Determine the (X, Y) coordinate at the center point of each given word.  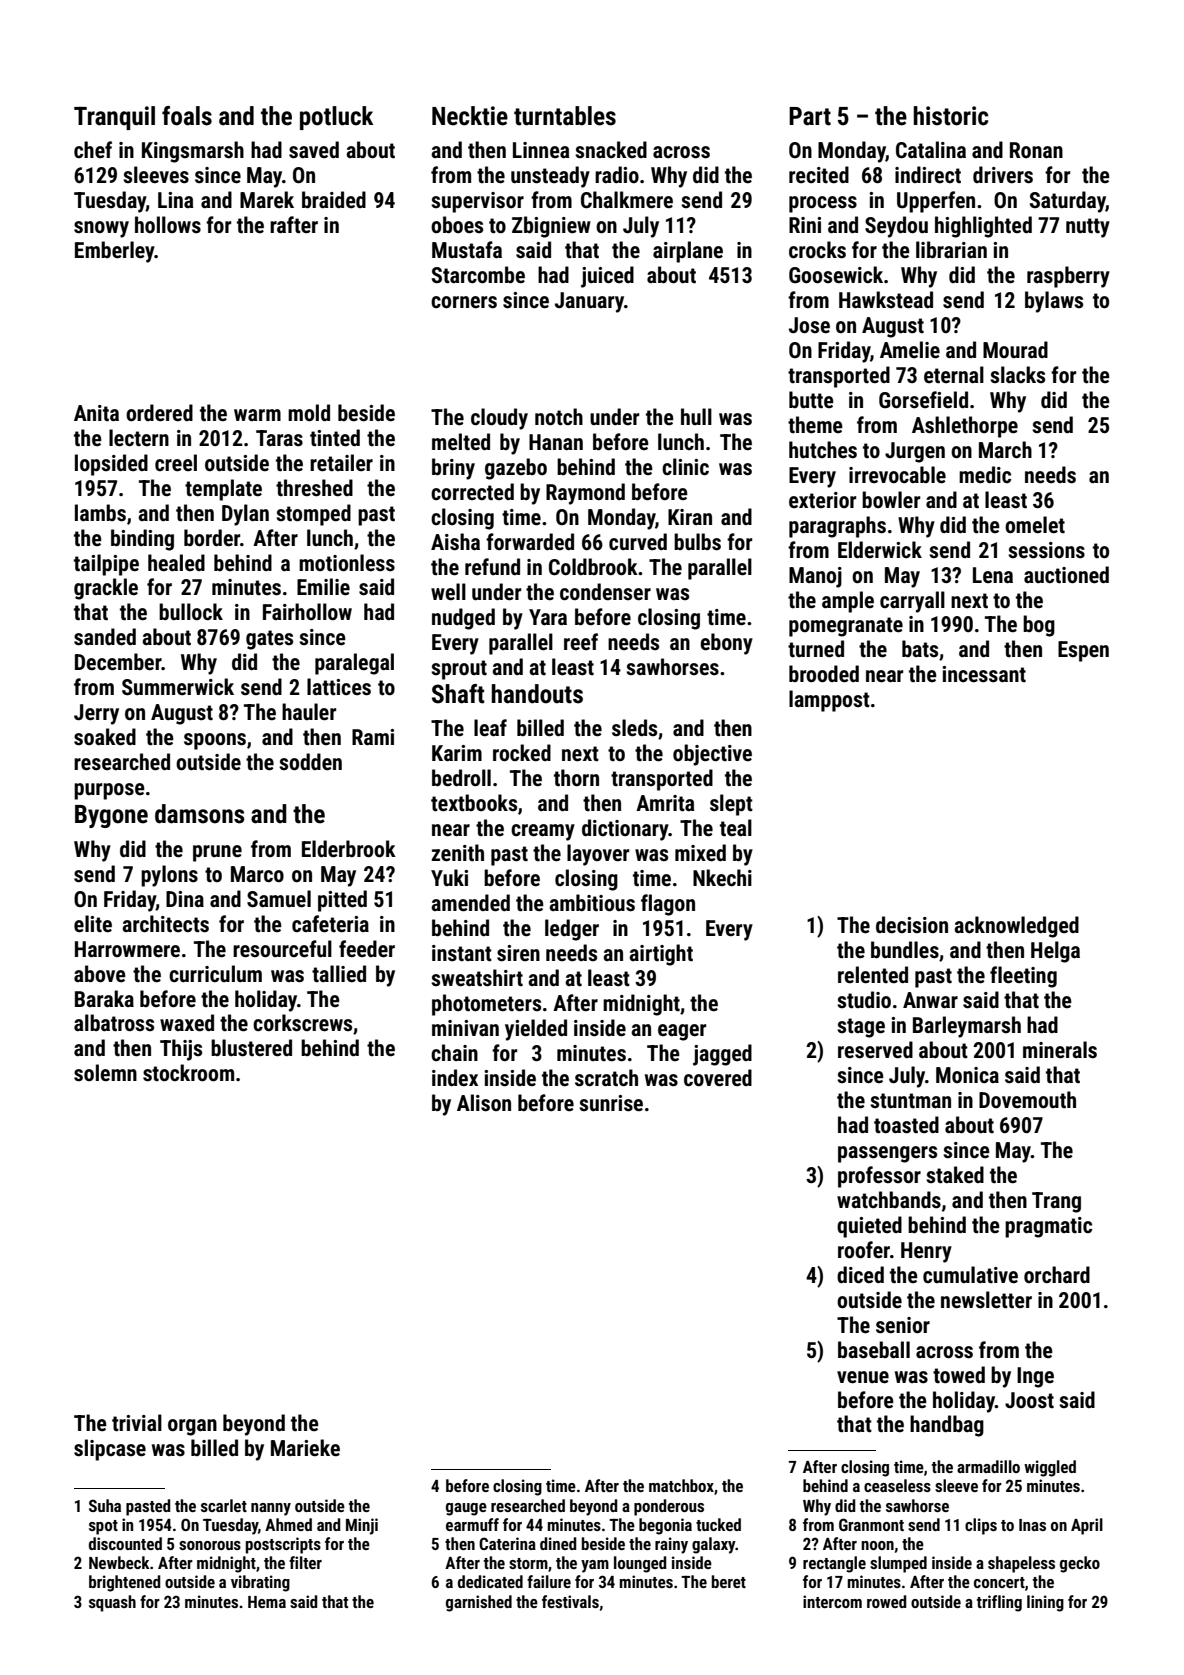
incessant (984, 674)
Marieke (305, 1447)
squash (112, 1603)
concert (999, 1582)
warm (257, 415)
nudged (463, 619)
